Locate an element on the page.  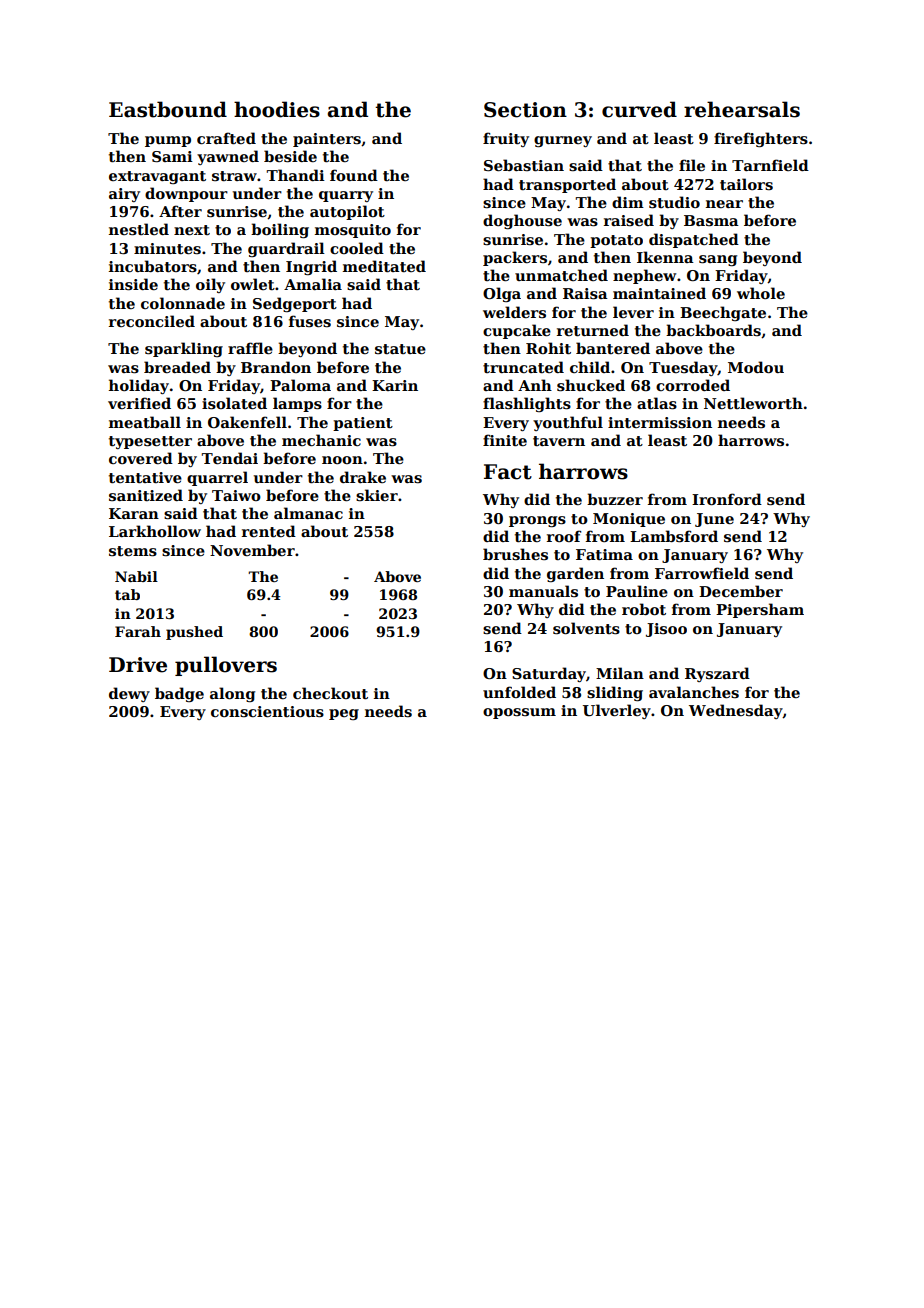
curved is located at coordinates (639, 109).
